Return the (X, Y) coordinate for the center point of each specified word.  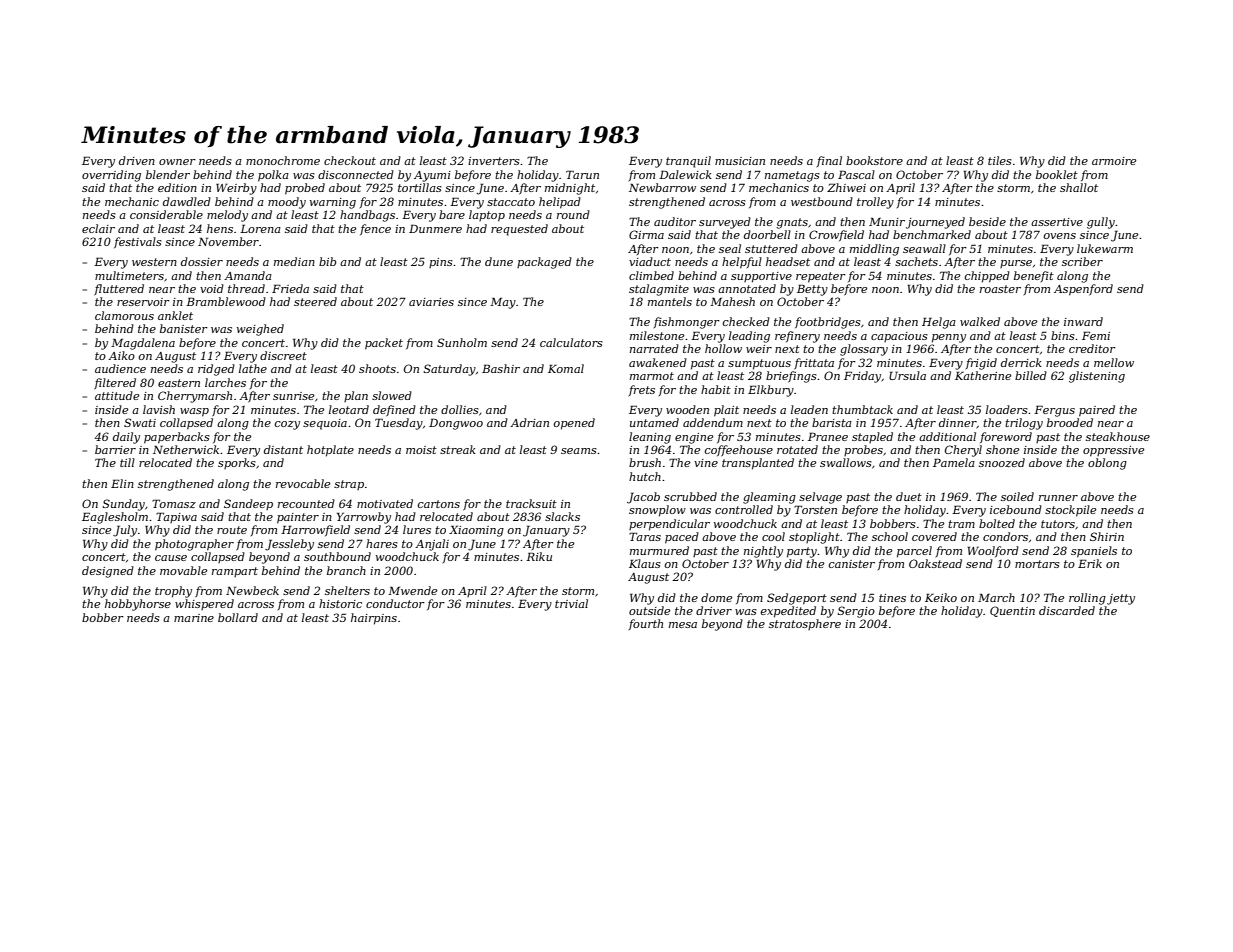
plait (726, 411)
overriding (111, 176)
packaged (544, 263)
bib (327, 261)
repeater (821, 277)
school (890, 536)
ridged (216, 370)
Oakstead (935, 563)
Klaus (645, 563)
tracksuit (531, 503)
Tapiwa (176, 517)
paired (1097, 411)
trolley (875, 203)
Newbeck (252, 590)
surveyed (725, 223)
